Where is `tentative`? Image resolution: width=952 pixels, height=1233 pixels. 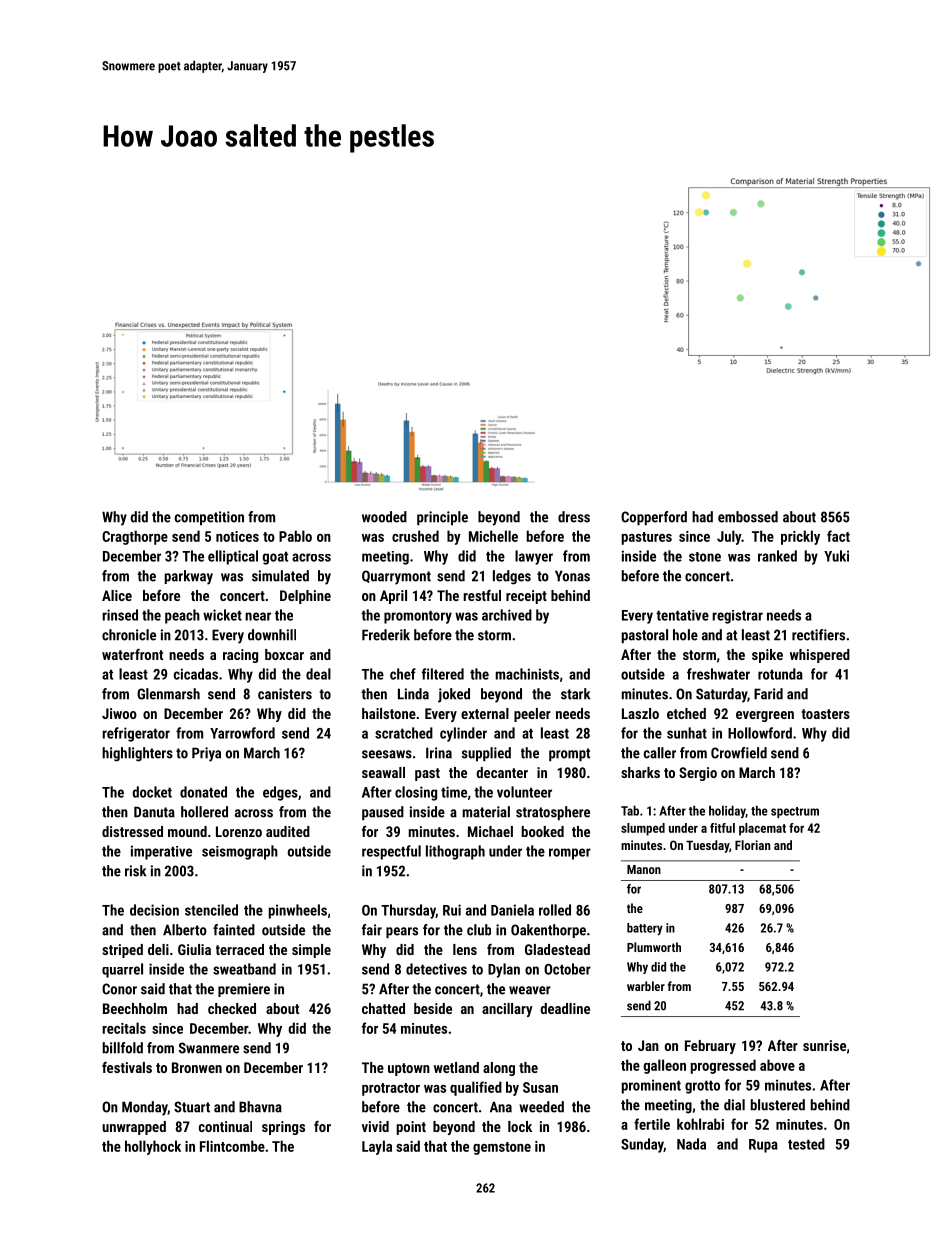
tentative is located at coordinates (682, 615).
